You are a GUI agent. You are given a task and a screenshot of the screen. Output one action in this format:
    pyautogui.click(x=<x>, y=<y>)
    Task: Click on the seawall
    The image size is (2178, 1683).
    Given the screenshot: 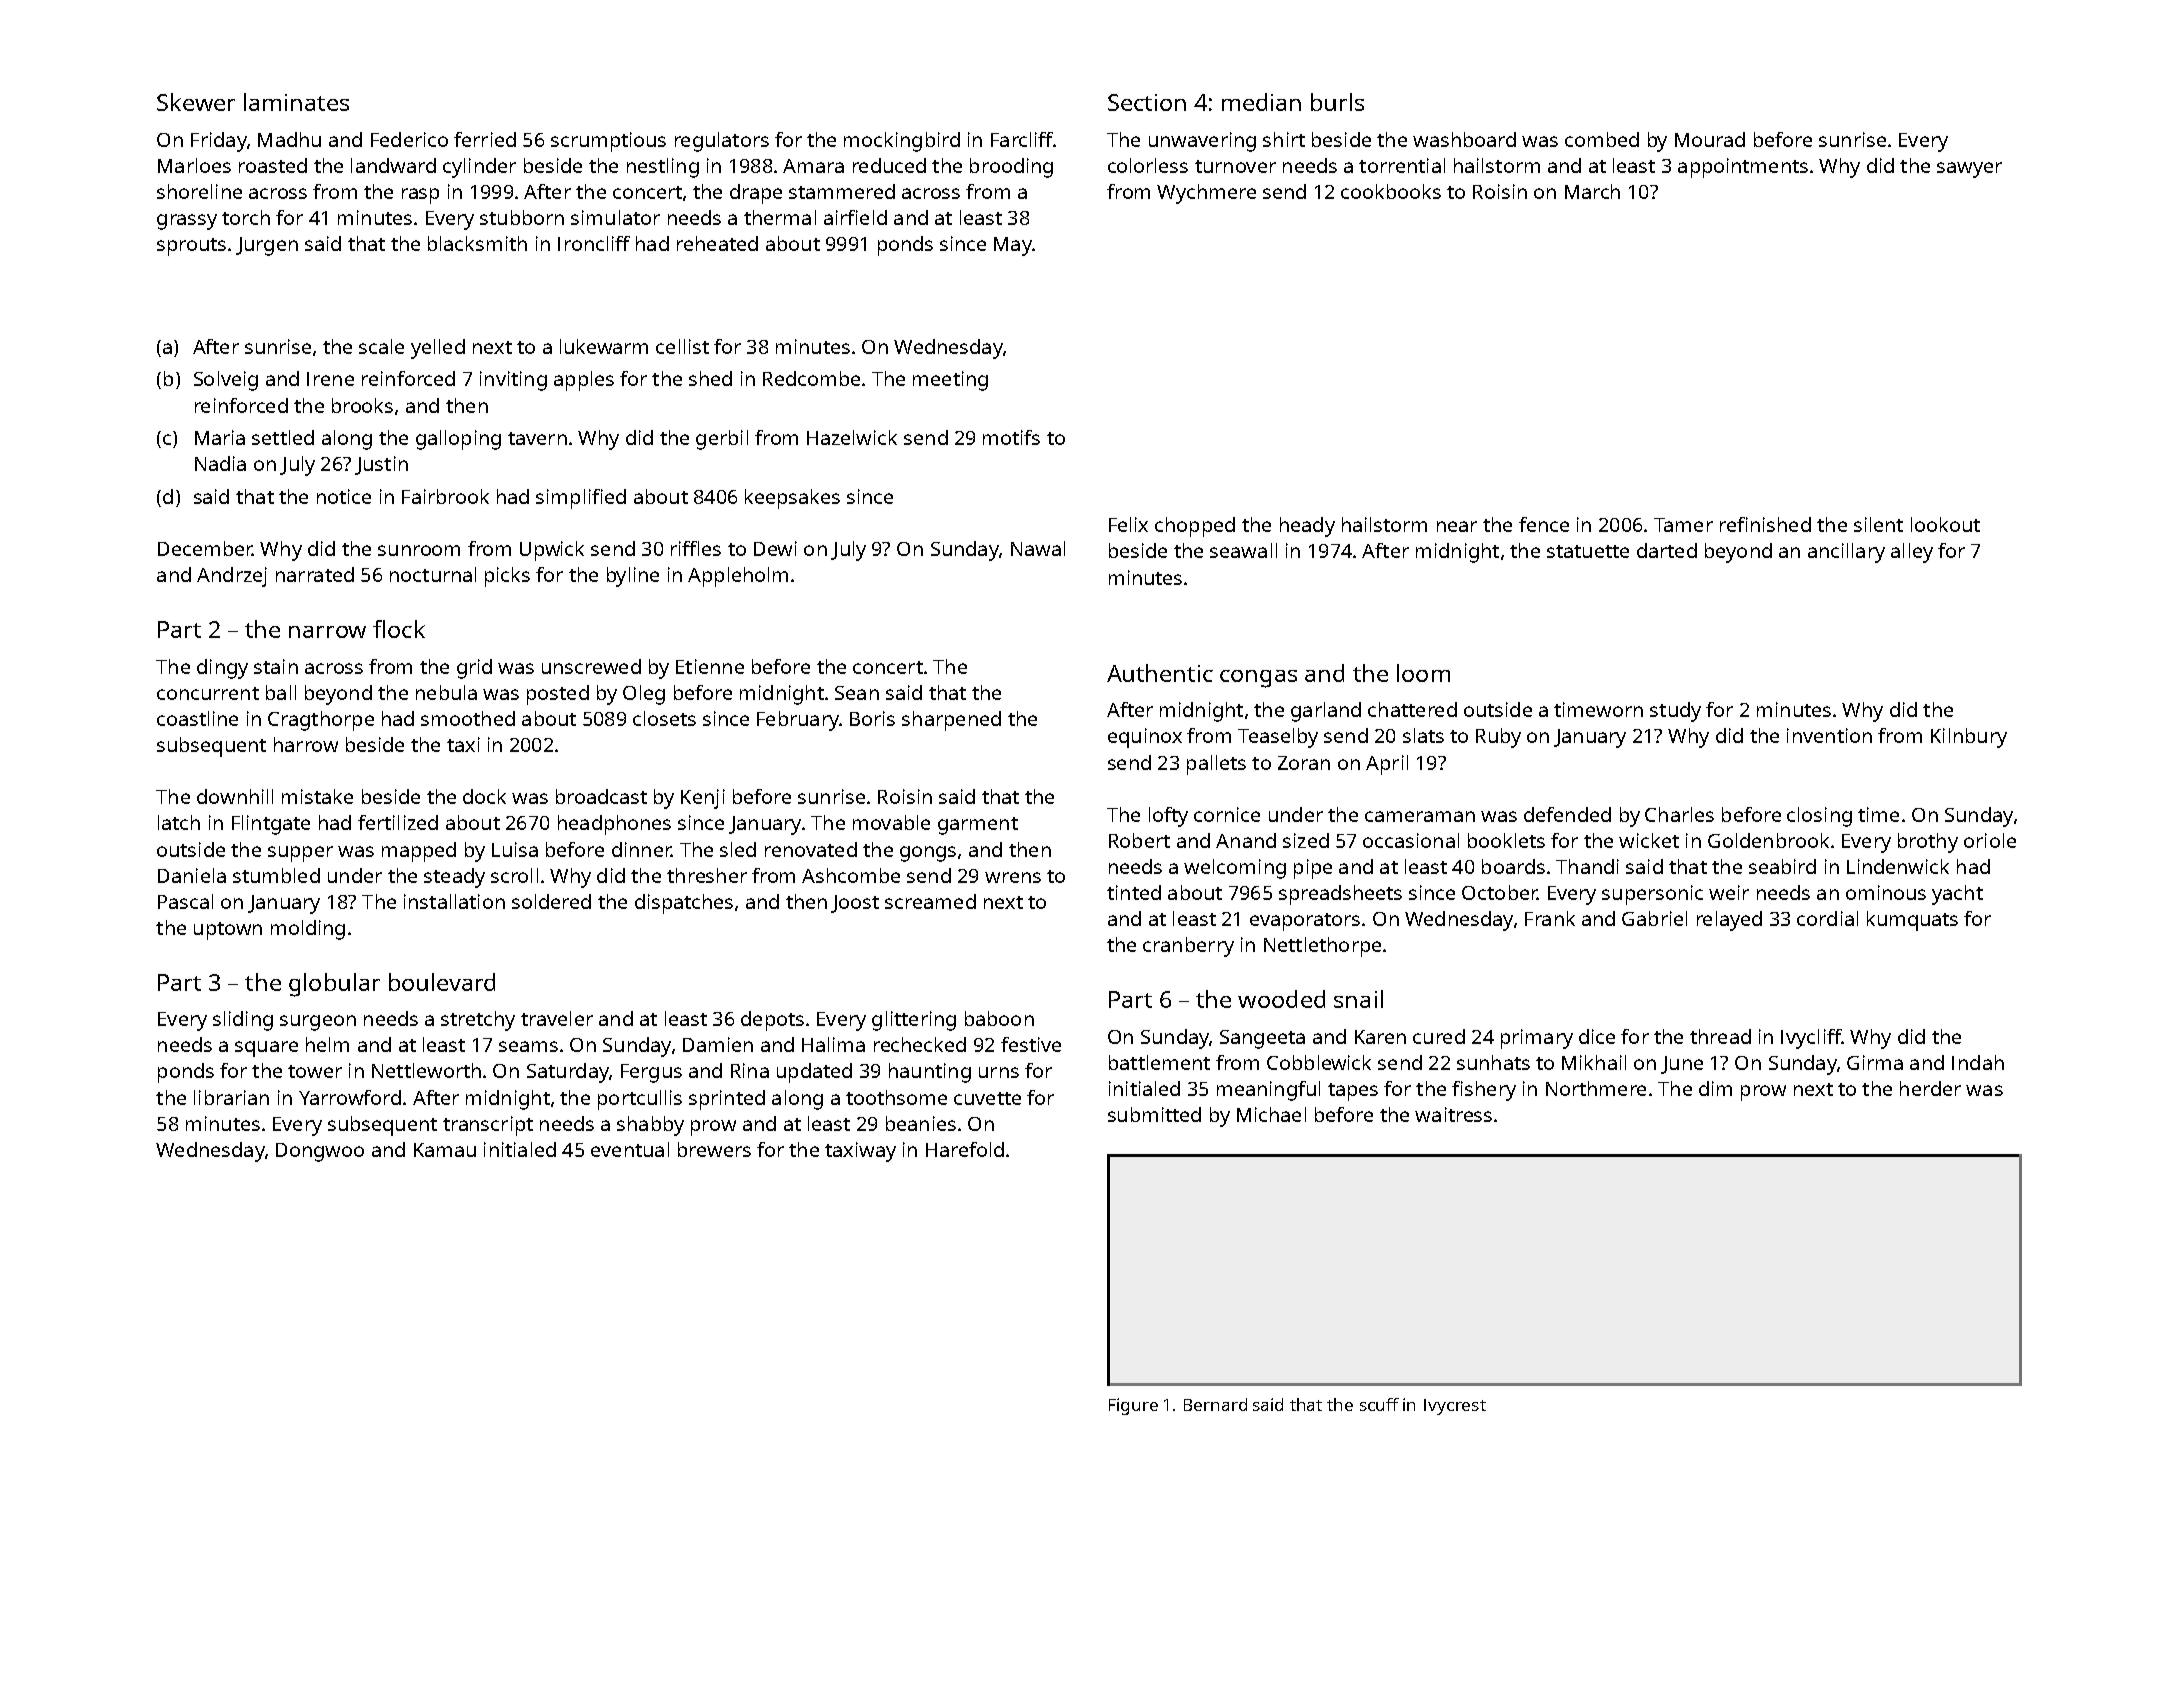 What is the action you would take?
    pyautogui.click(x=1243, y=550)
